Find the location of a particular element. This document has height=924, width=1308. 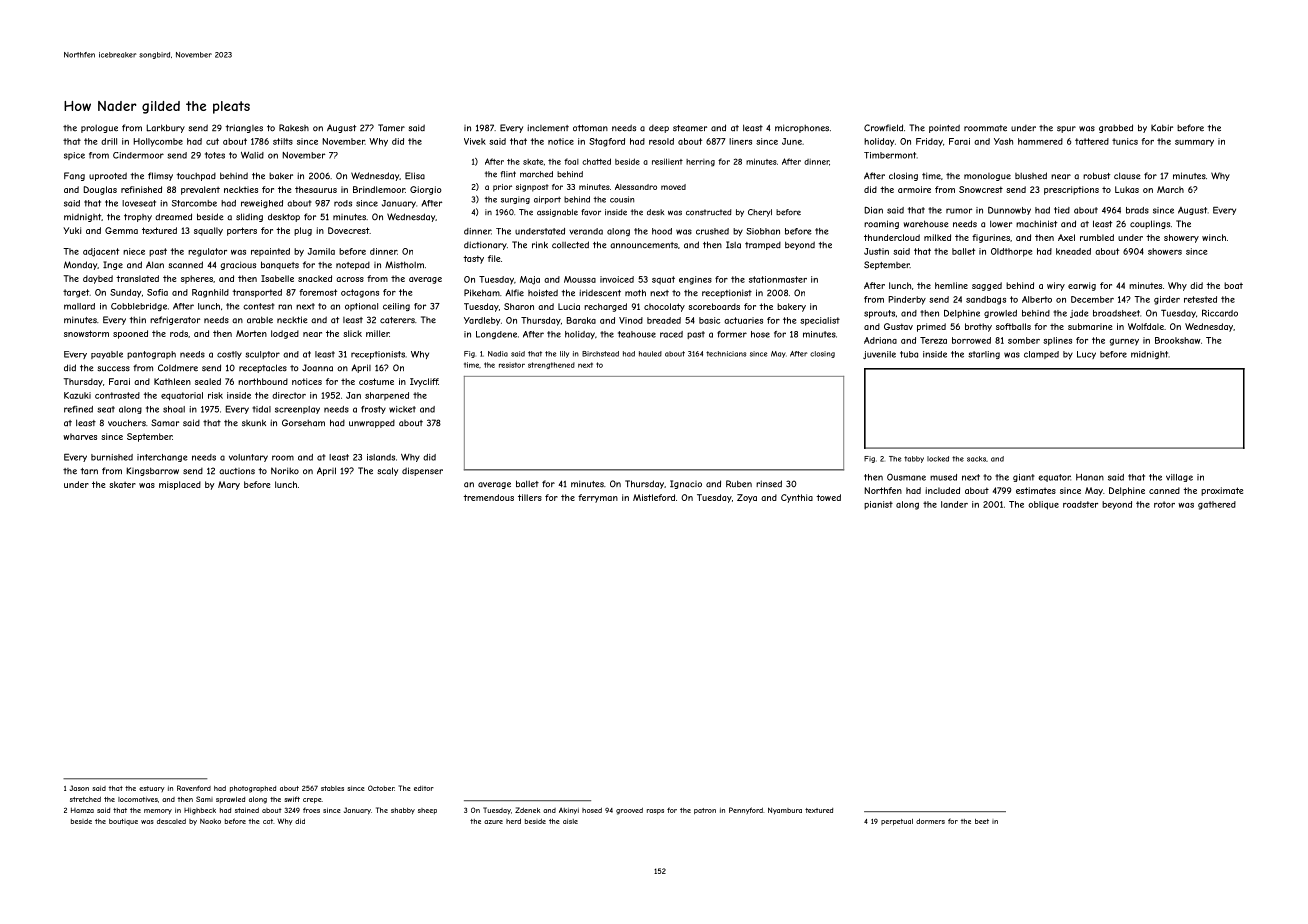

Kathleen is located at coordinates (172, 381).
